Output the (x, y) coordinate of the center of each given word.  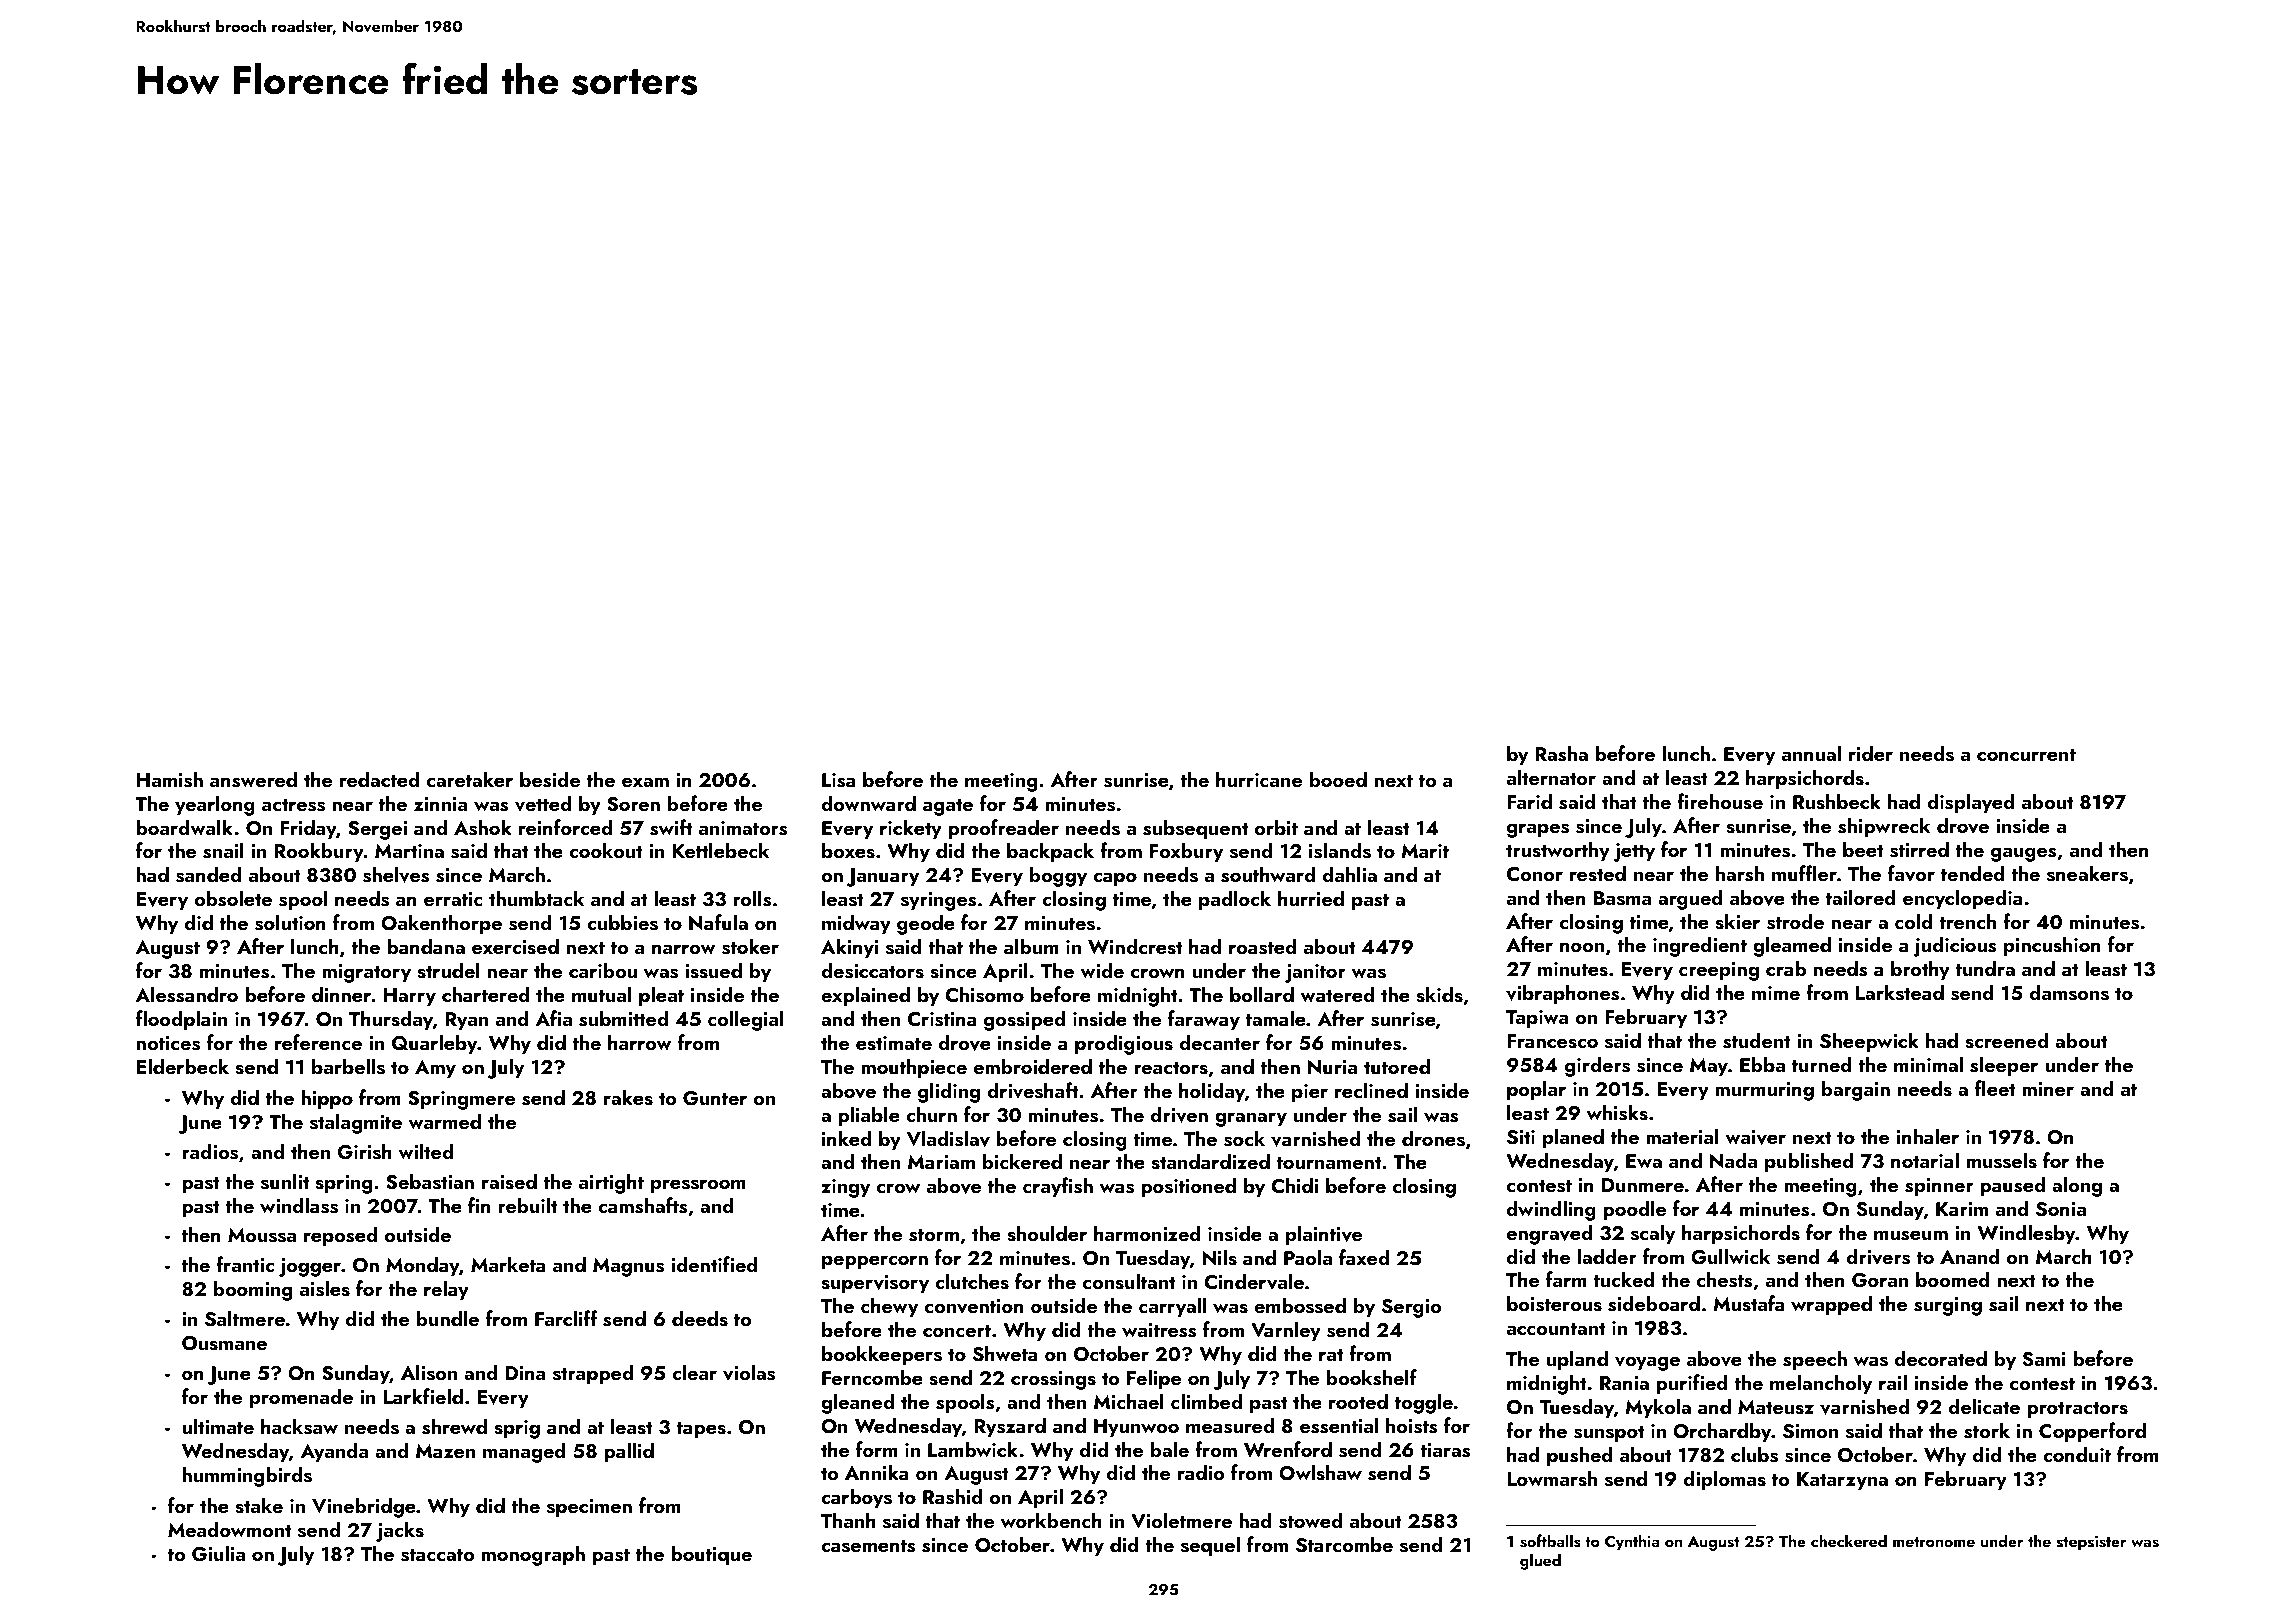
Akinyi (849, 948)
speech (1815, 1360)
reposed (341, 1236)
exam (645, 782)
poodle (1634, 1210)
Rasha (1561, 753)
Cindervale (1254, 1281)
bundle (448, 1318)
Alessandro (186, 994)
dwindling (1551, 1210)
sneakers (2087, 873)
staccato (437, 1555)
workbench (1051, 1520)
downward (868, 803)
